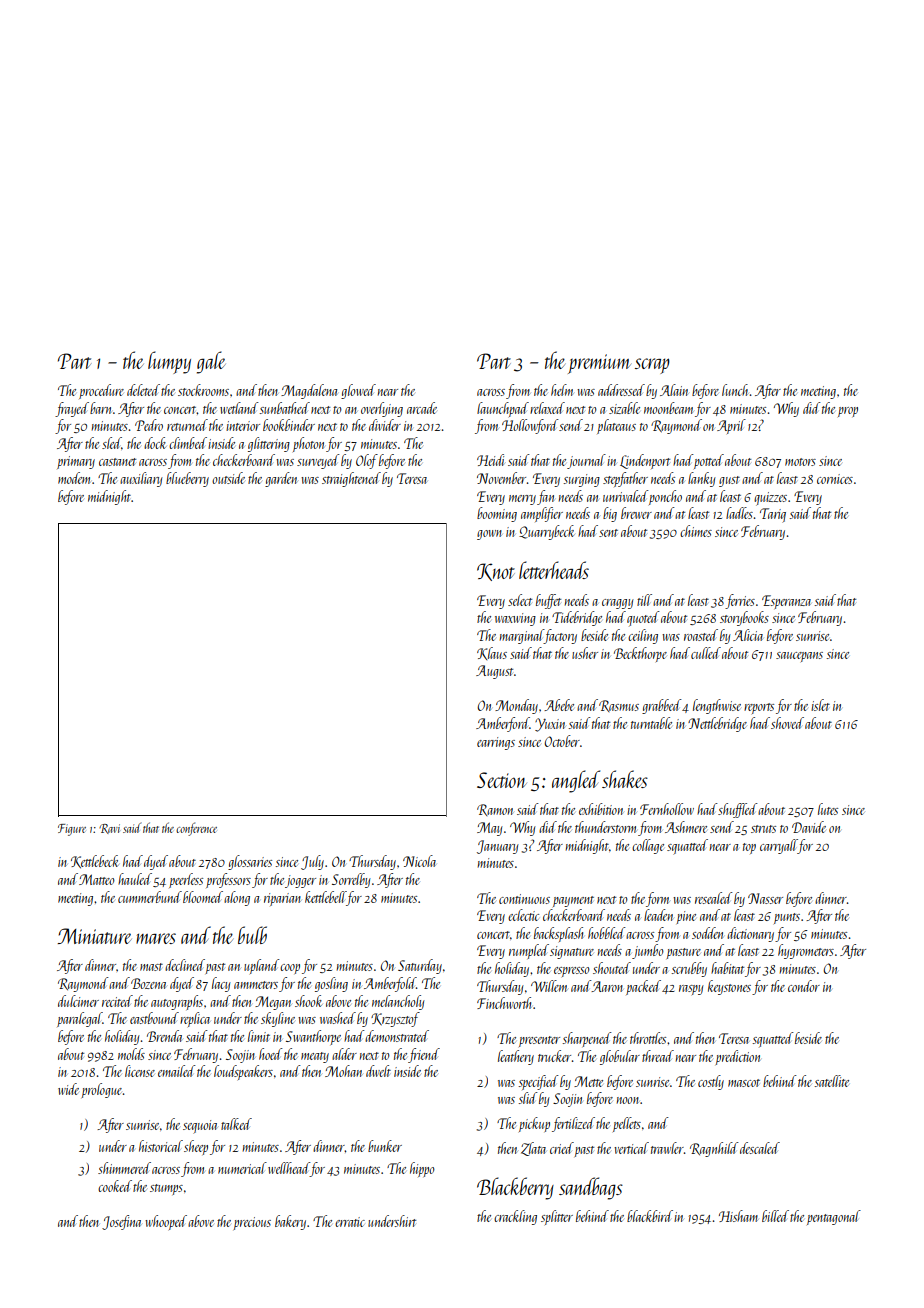 The width and height of the image is (924, 1308). Describe the element at coordinates (599, 364) in the image. I see `premium` at that location.
